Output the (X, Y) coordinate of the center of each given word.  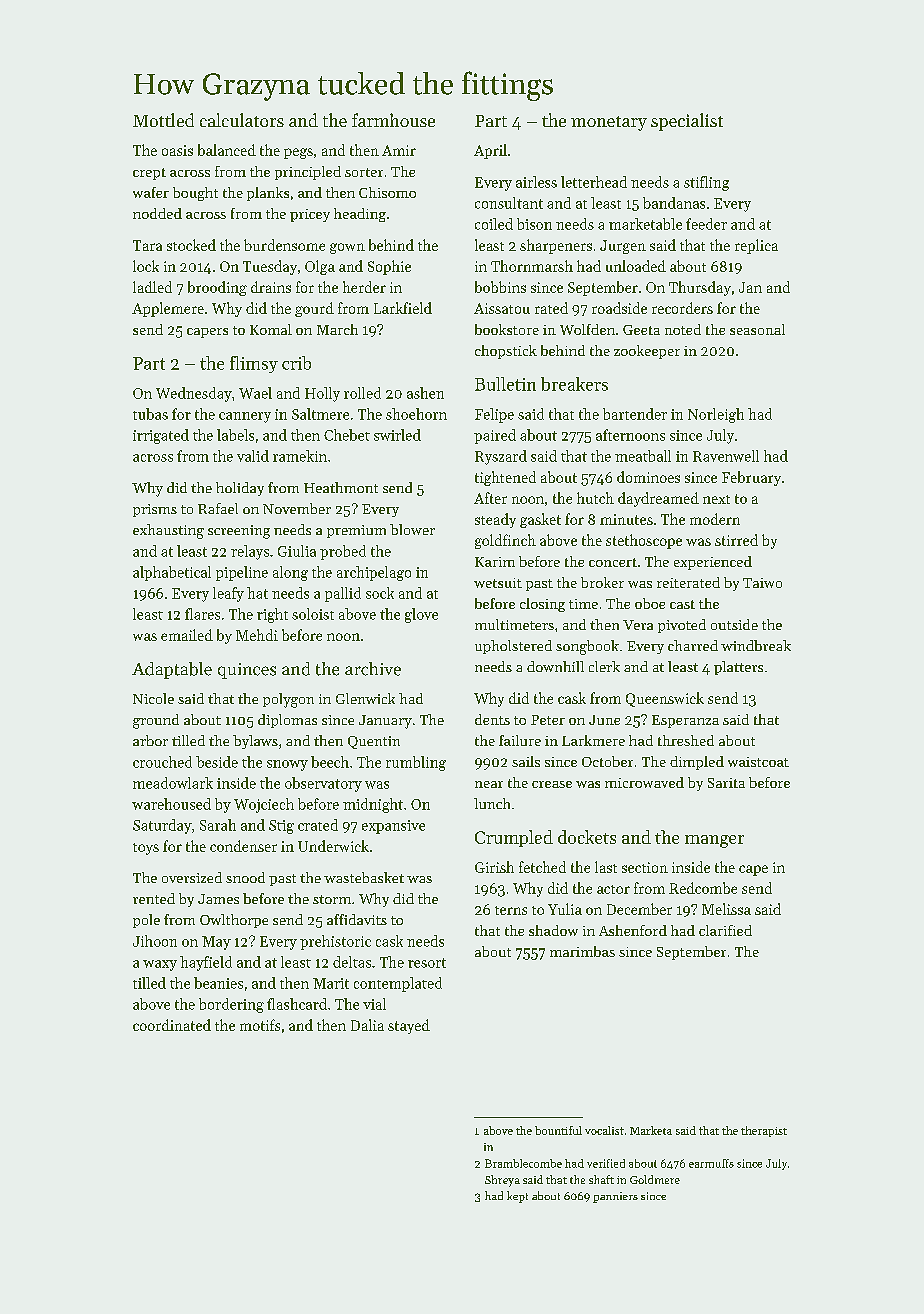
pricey (310, 215)
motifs (260, 1025)
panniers (615, 1197)
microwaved (644, 782)
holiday (240, 489)
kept (517, 1197)
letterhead (594, 182)
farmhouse (393, 120)
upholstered (513, 647)
